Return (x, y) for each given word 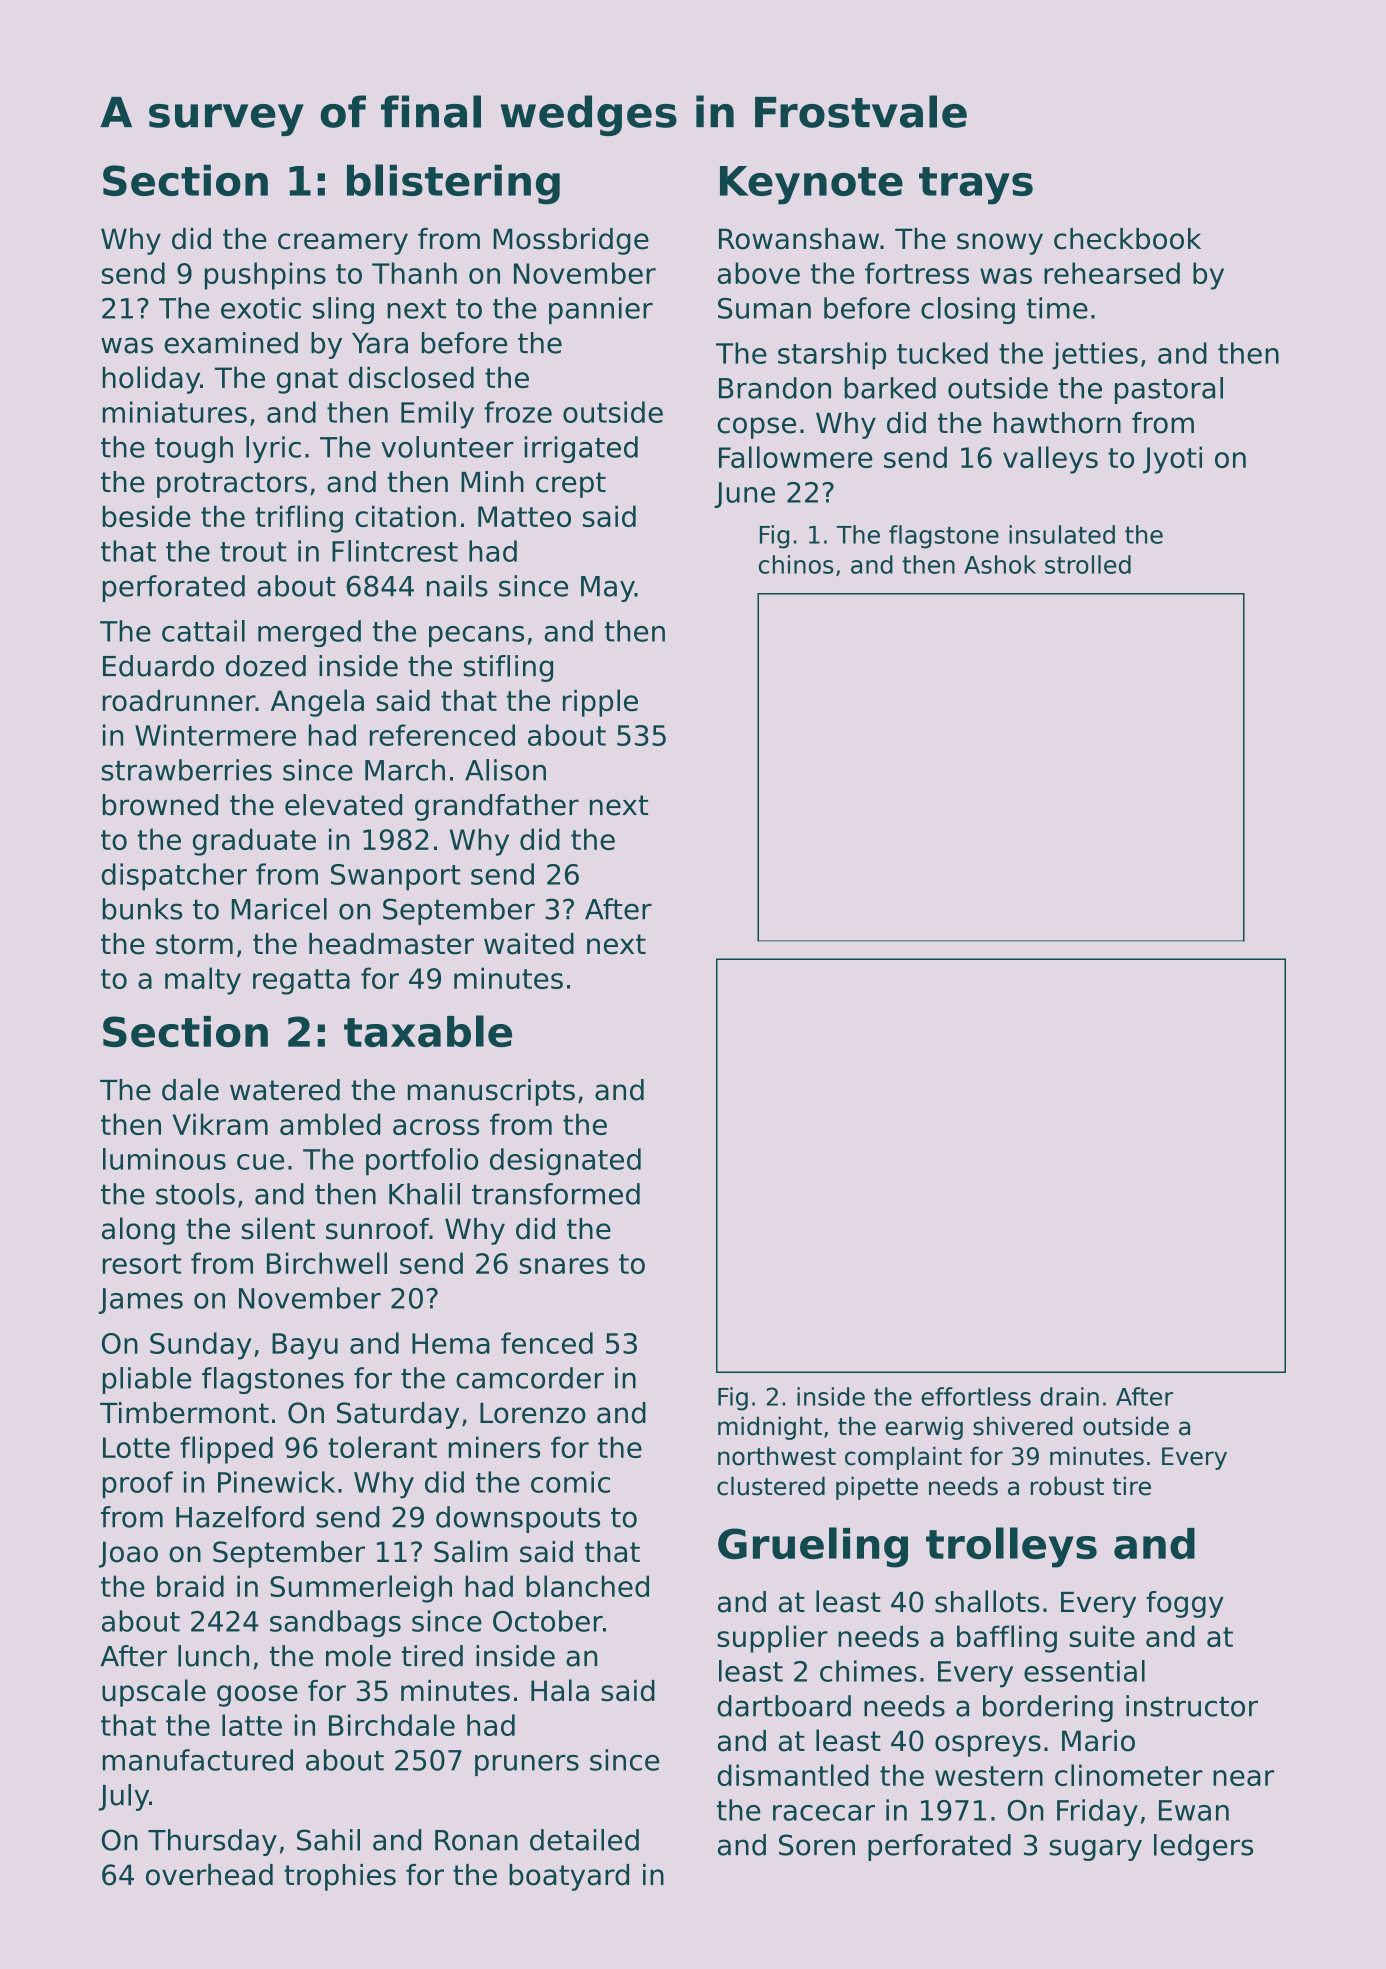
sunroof (377, 1229)
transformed (556, 1194)
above (759, 273)
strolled (1088, 564)
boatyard (569, 1877)
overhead (209, 1875)
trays (976, 186)
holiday (151, 380)
